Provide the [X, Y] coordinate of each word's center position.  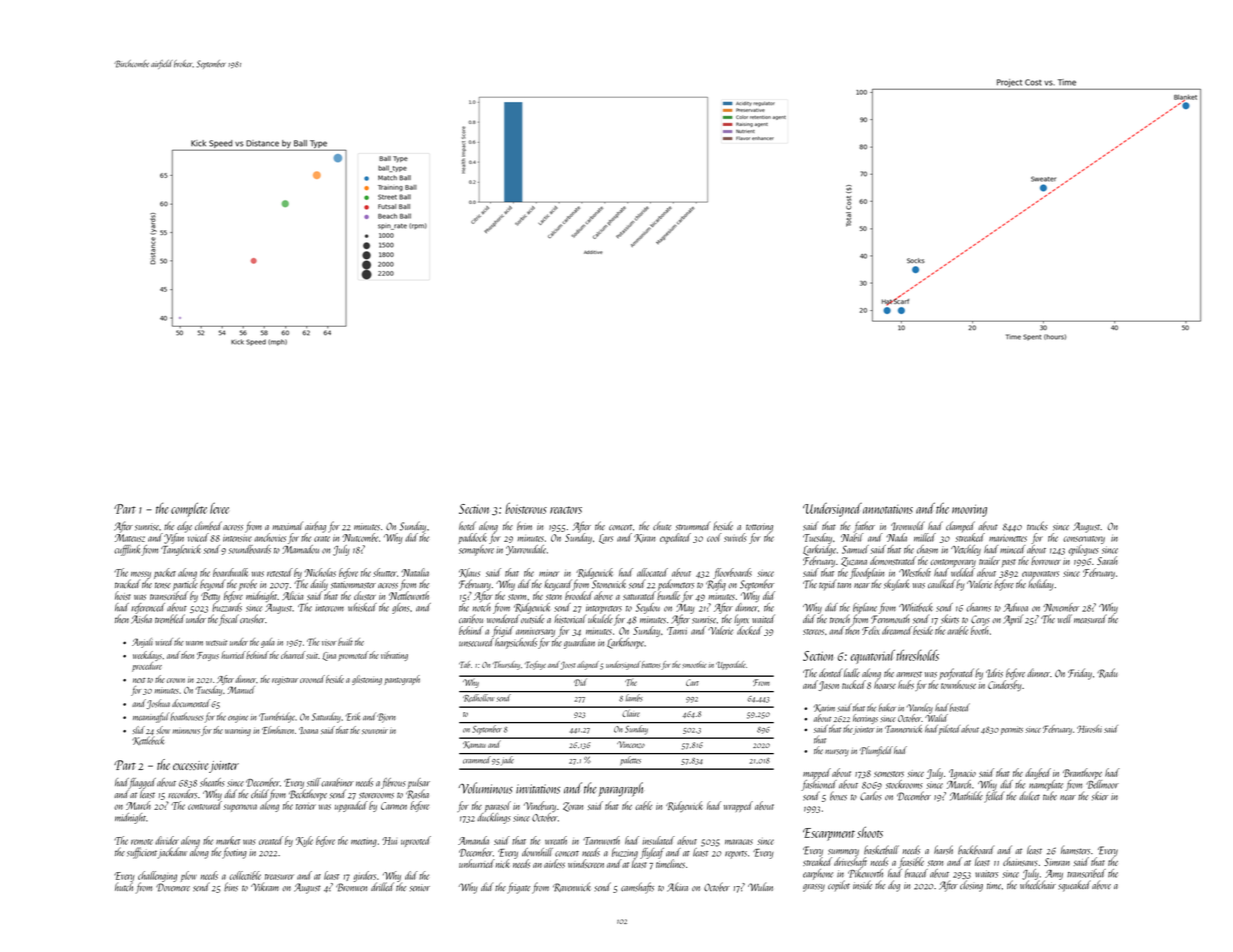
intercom [329, 609]
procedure [147, 667]
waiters [986, 874]
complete [189, 509]
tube [1050, 796]
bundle [668, 595]
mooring [969, 510]
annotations [888, 509]
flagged [142, 783]
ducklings [494, 818]
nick [503, 863]
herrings [865, 719]
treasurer [279, 877]
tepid [827, 584]
